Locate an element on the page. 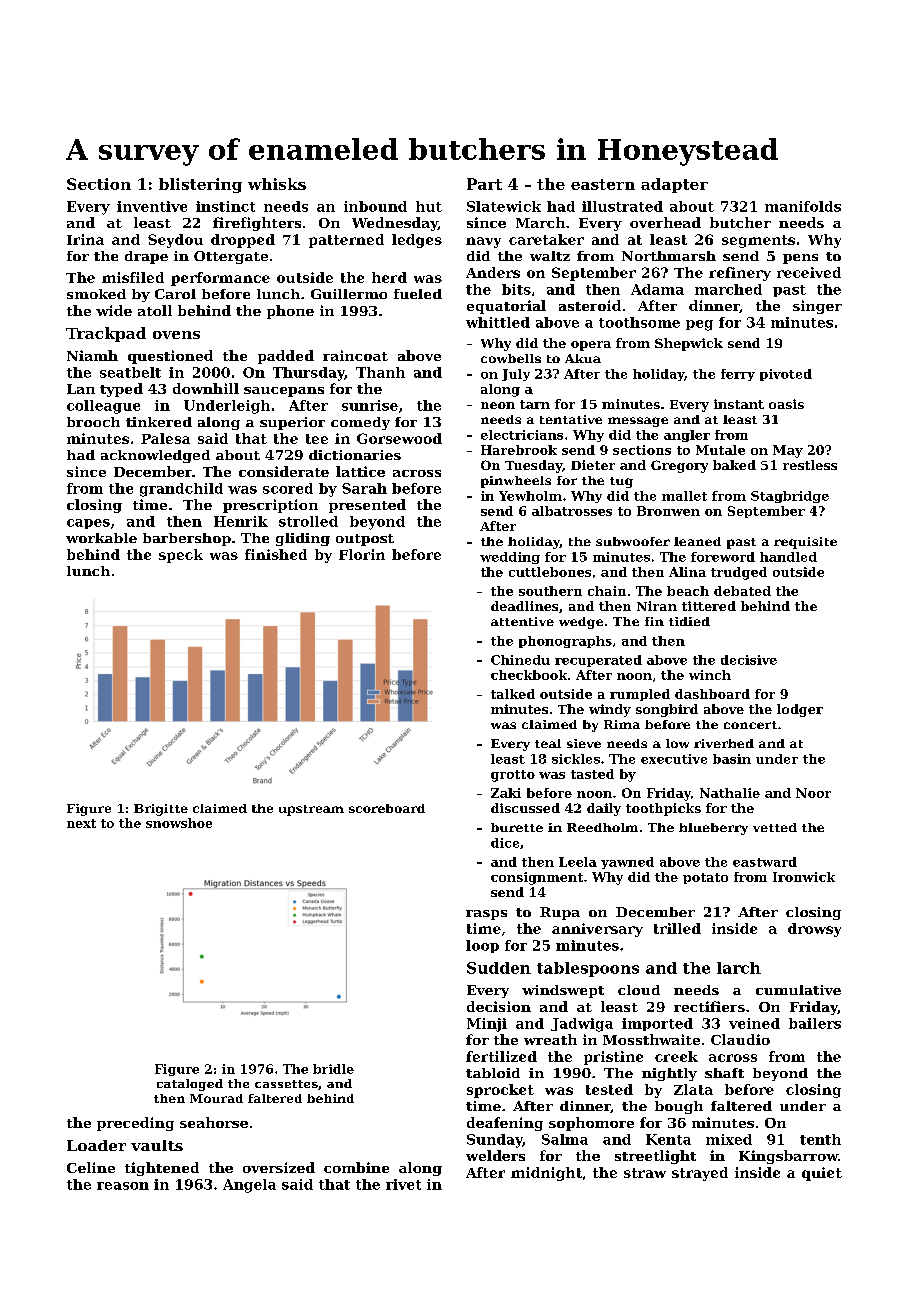  eastern is located at coordinates (603, 184).
